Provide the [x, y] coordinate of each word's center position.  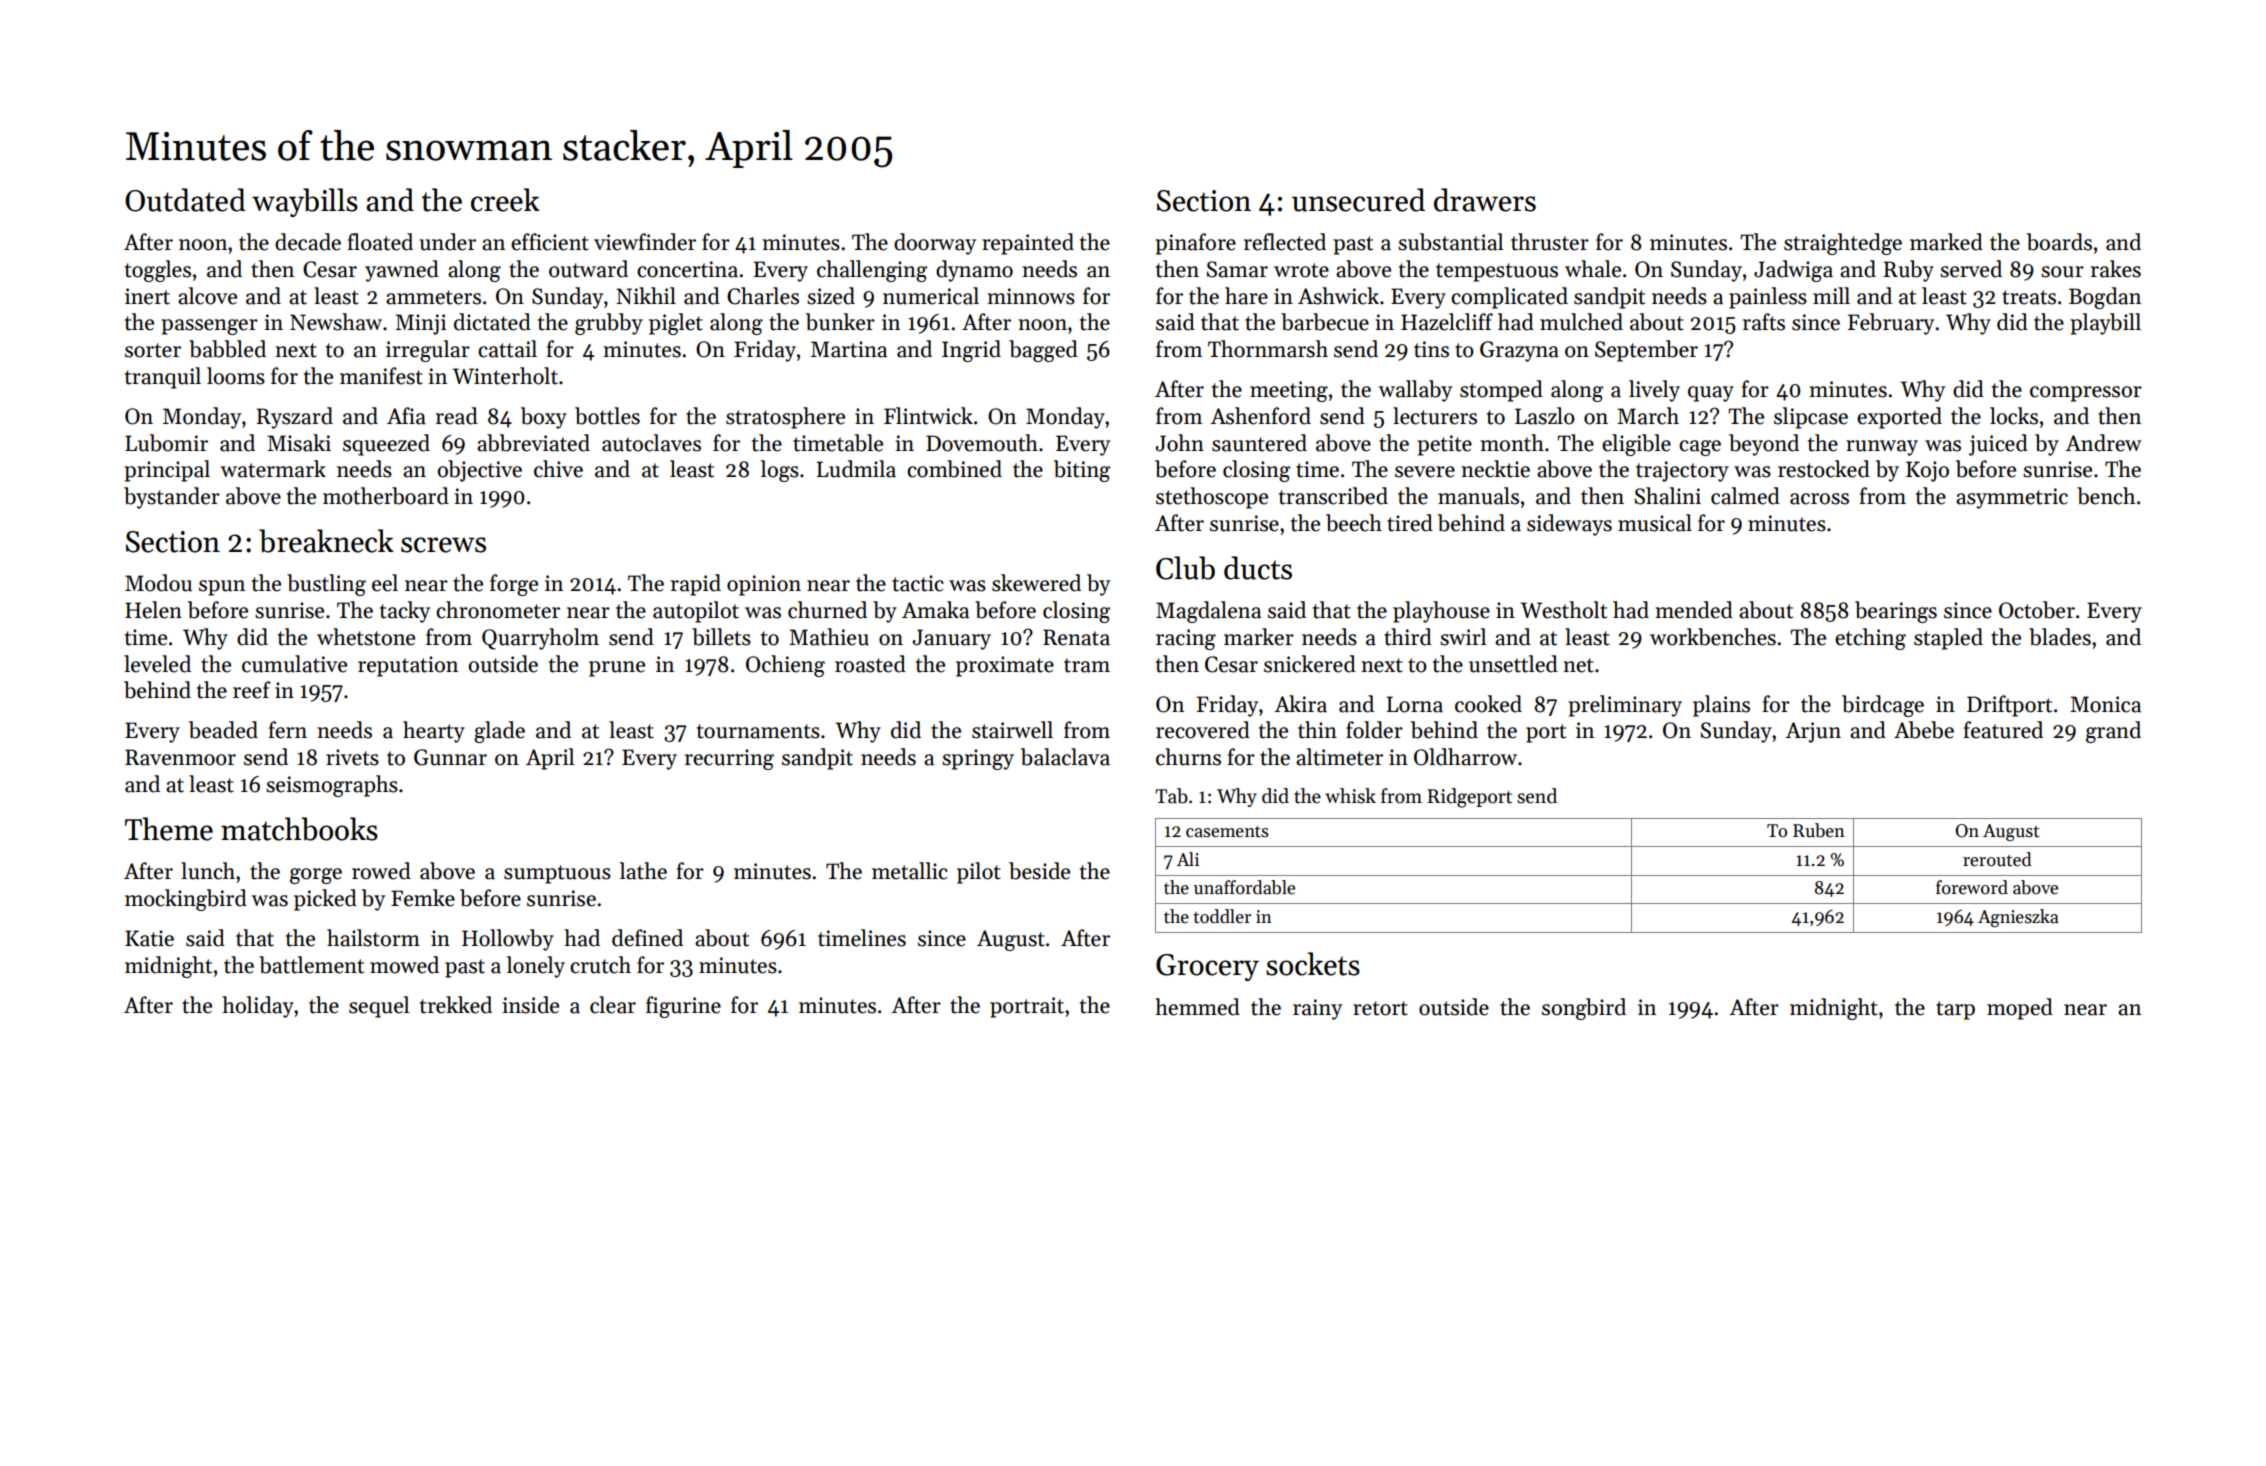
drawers [1485, 200]
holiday [258, 1007]
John [1180, 443]
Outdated [185, 200]
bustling [326, 585]
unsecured [1358, 200]
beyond [1764, 445]
